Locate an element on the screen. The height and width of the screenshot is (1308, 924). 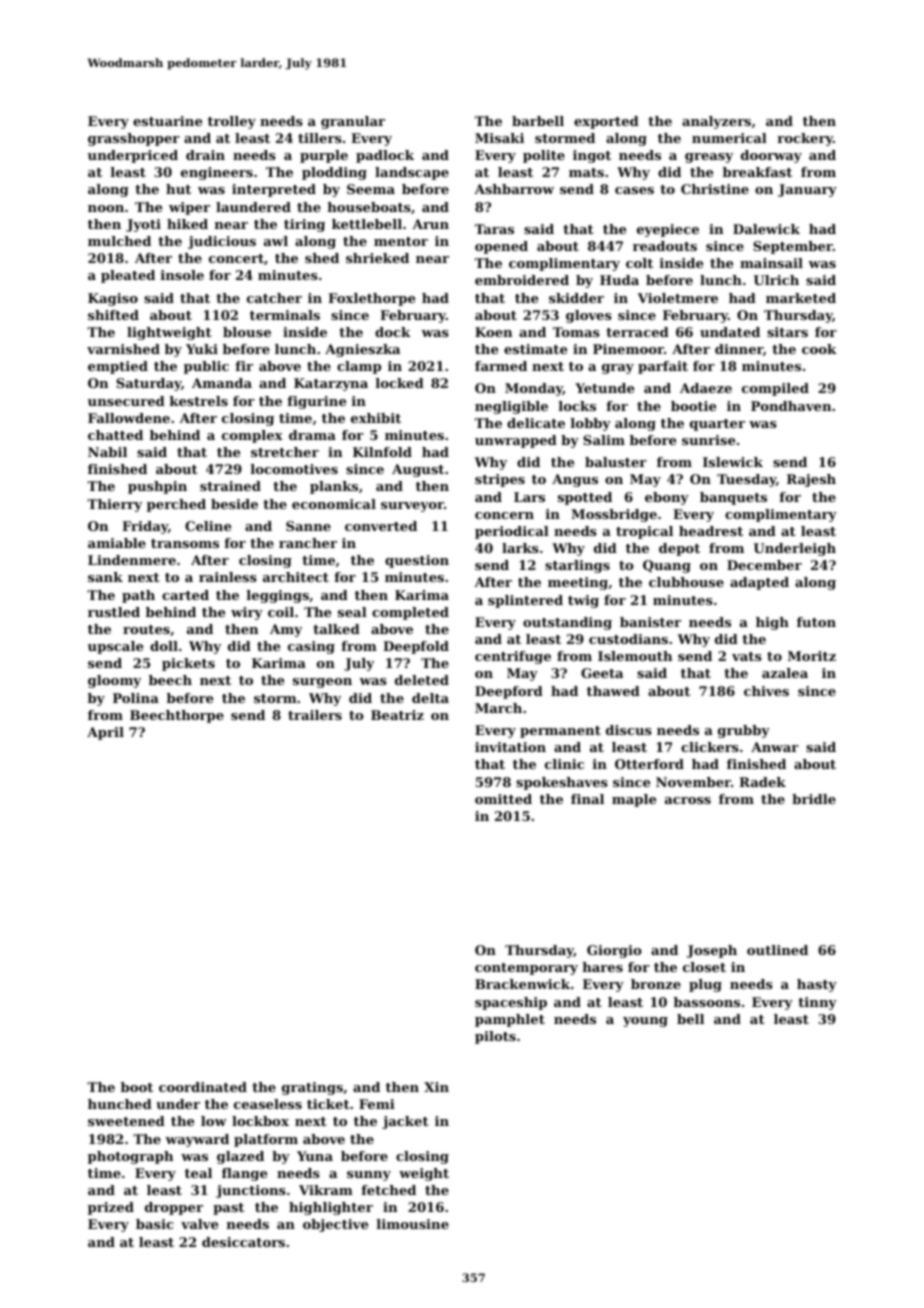
hunched is located at coordinates (120, 1104).
